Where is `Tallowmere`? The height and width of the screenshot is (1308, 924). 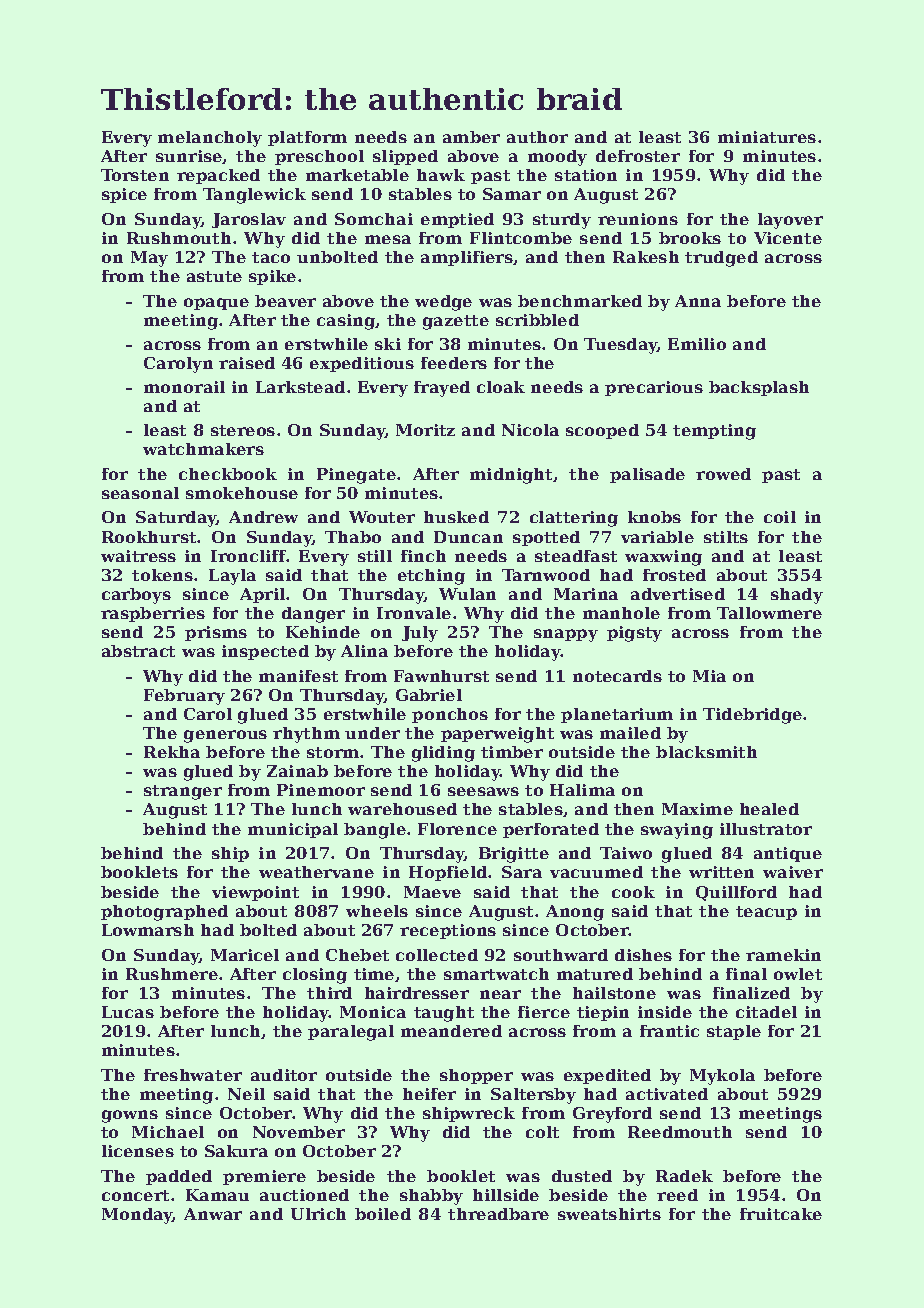 Tallowmere is located at coordinates (769, 613).
